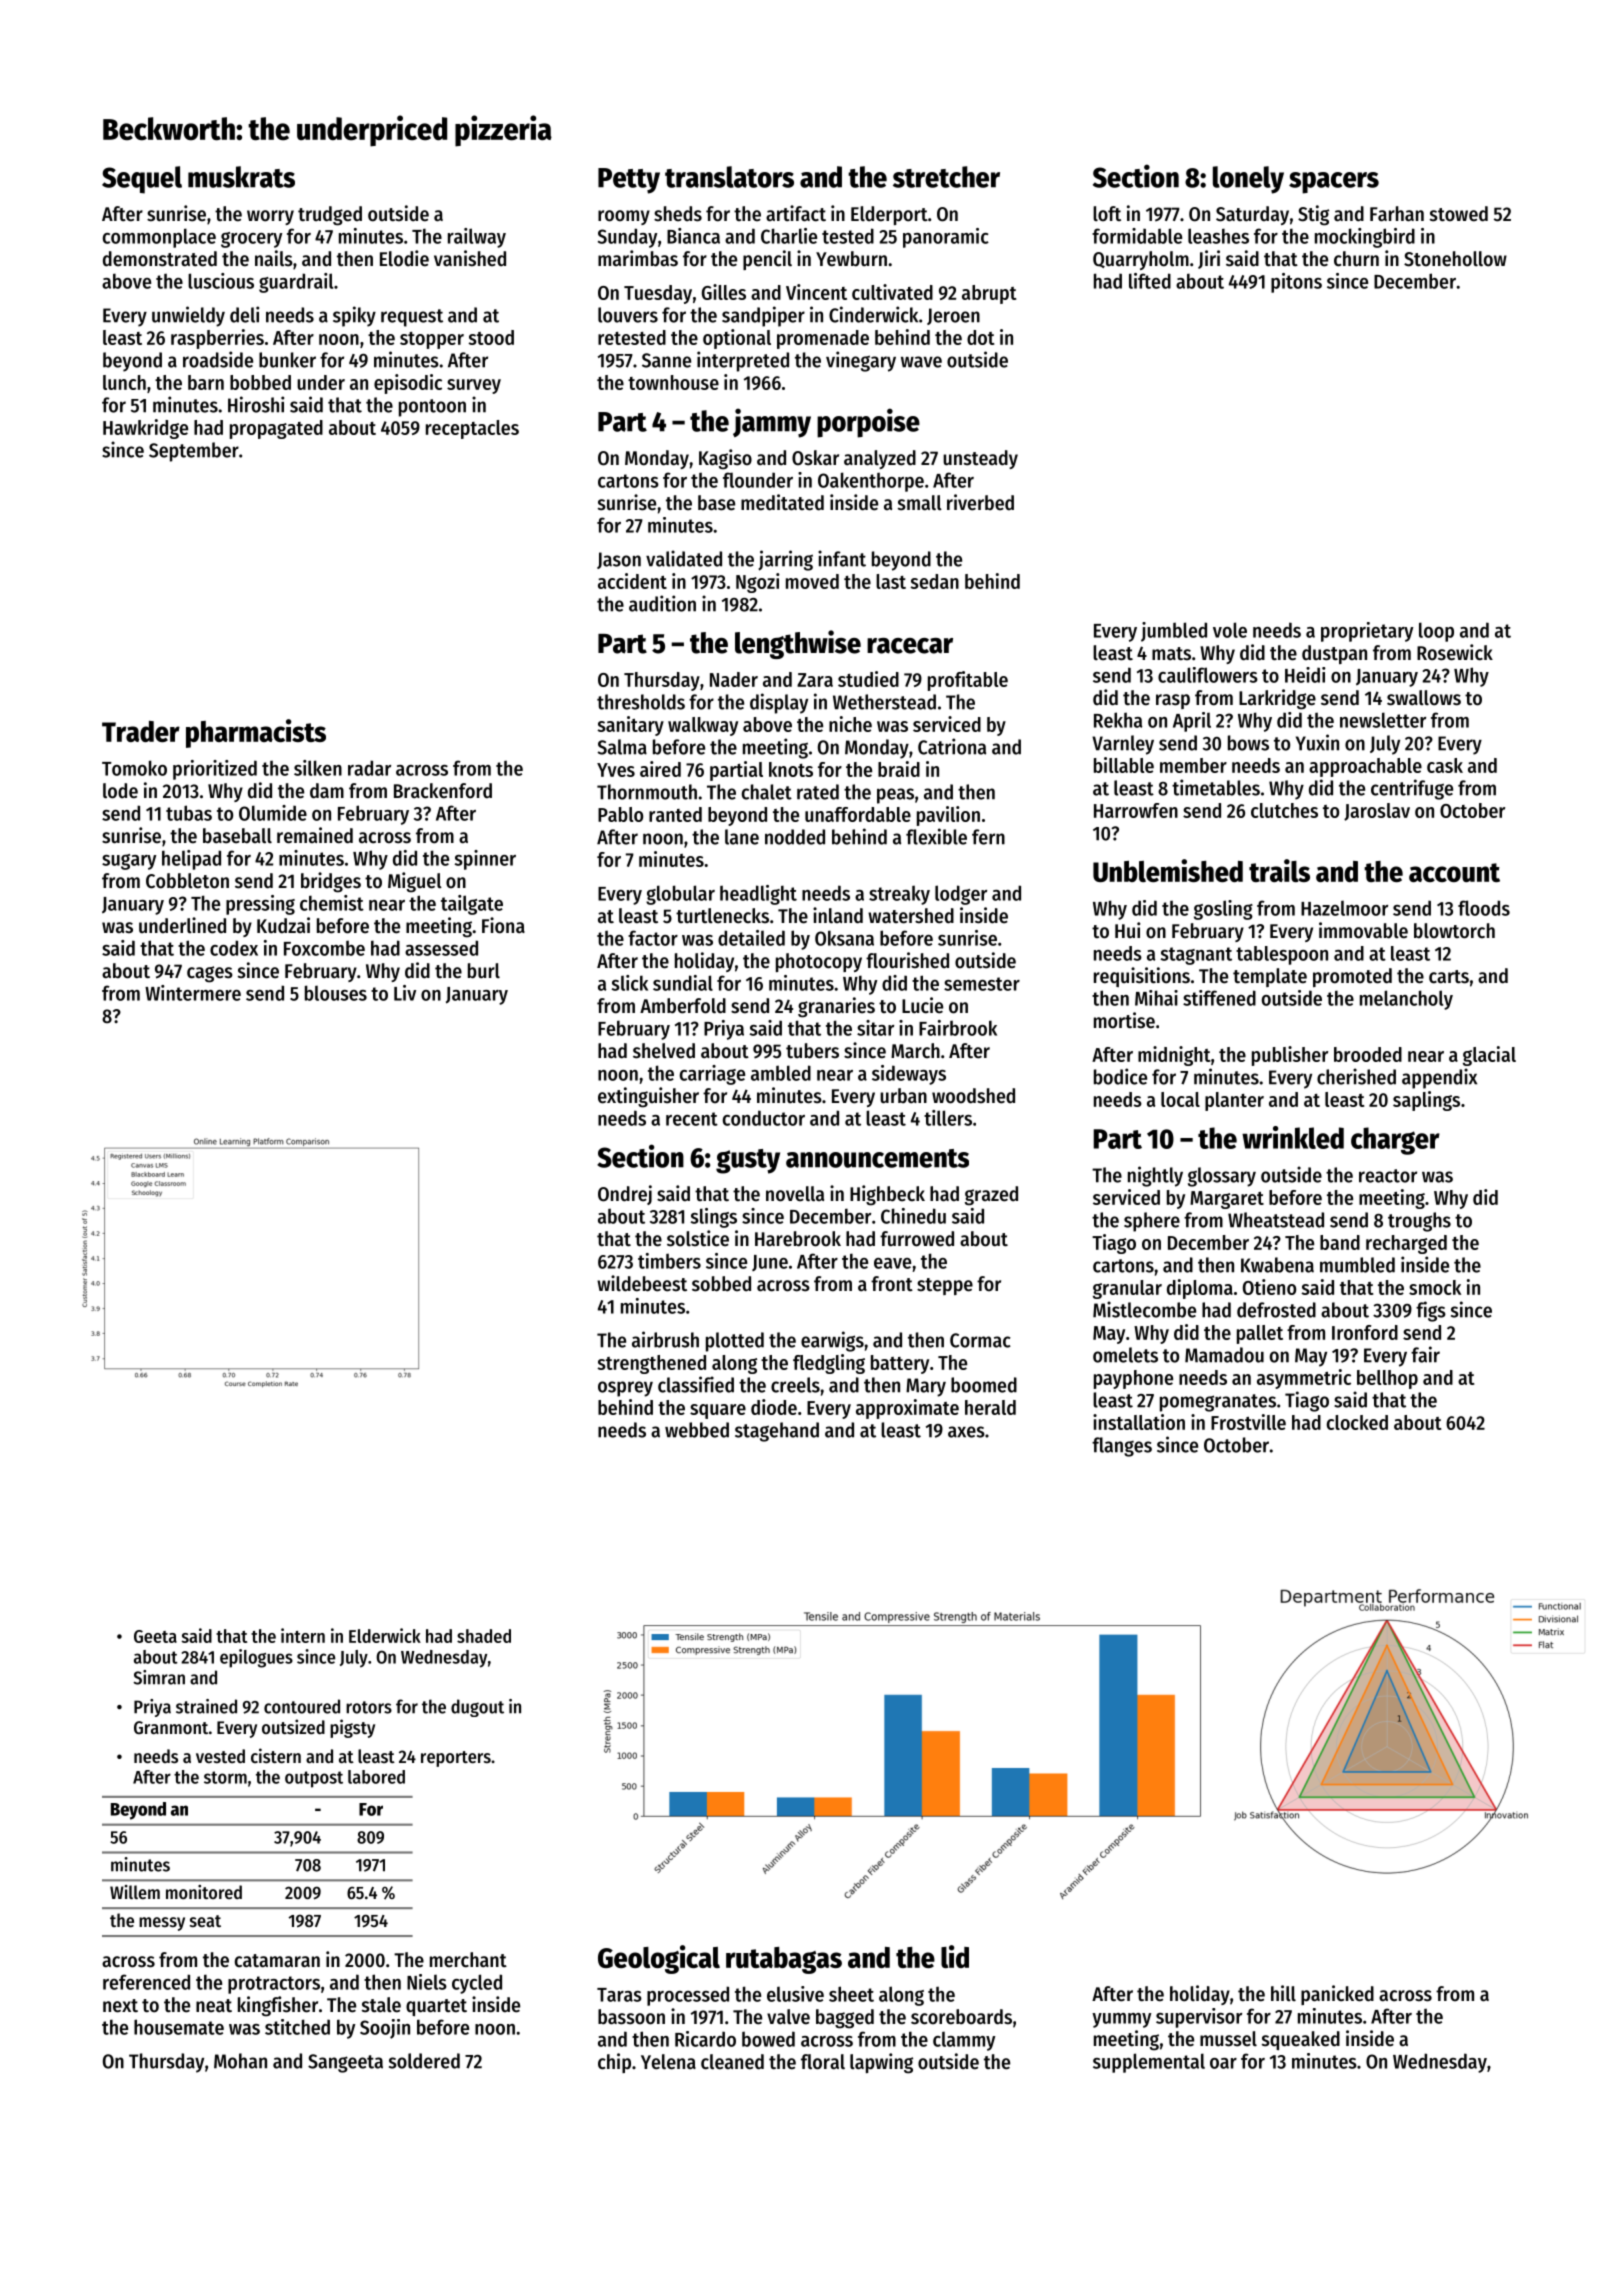  Describe the element at coordinates (1397, 214) in the document. I see `Farhan` at that location.
